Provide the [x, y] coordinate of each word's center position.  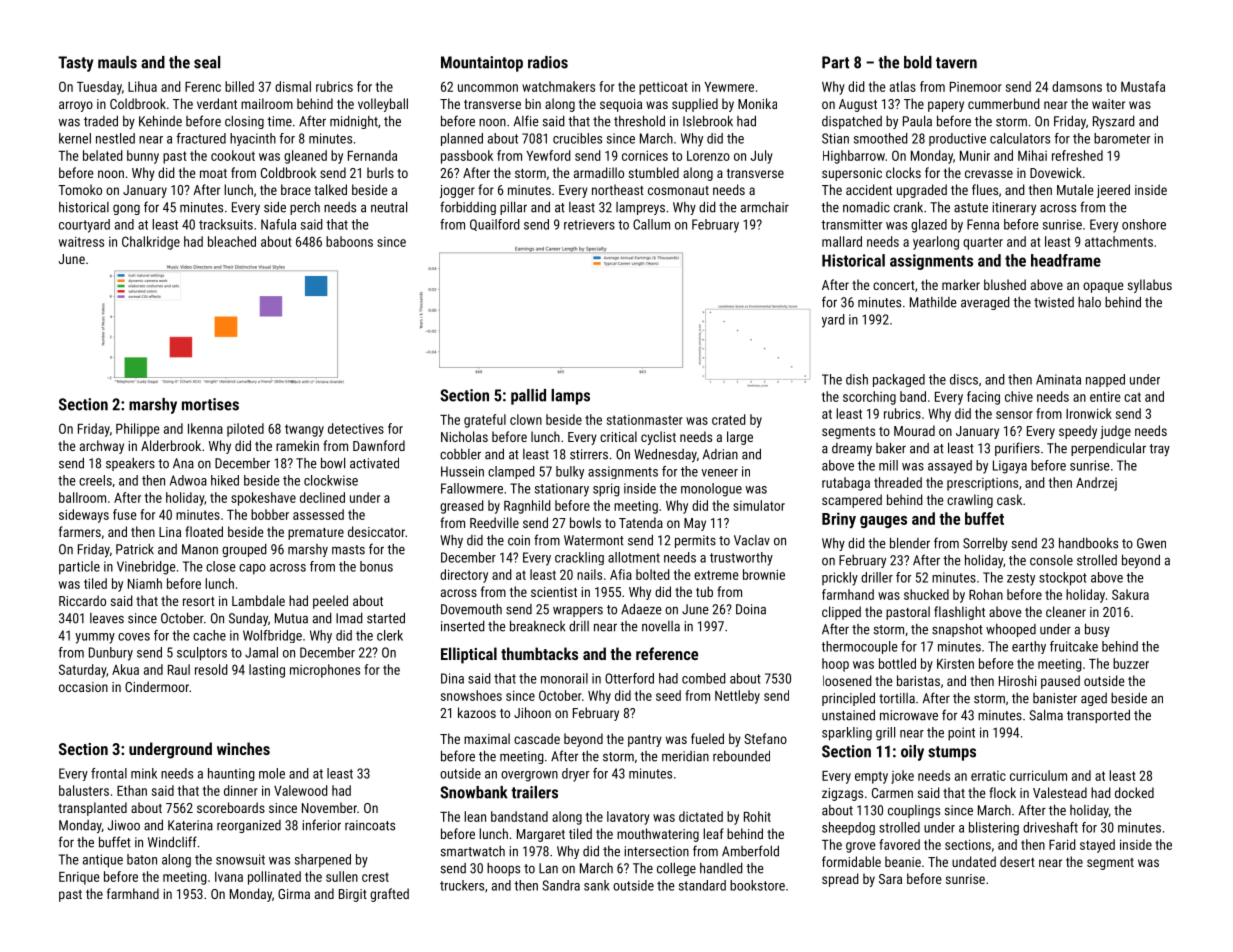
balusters [84, 790]
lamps [570, 397]
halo [1089, 302]
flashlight [959, 613]
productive [957, 139]
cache [209, 635]
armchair [765, 207]
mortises [210, 404]
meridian [685, 756]
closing [244, 122]
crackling [579, 558]
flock [1002, 792]
